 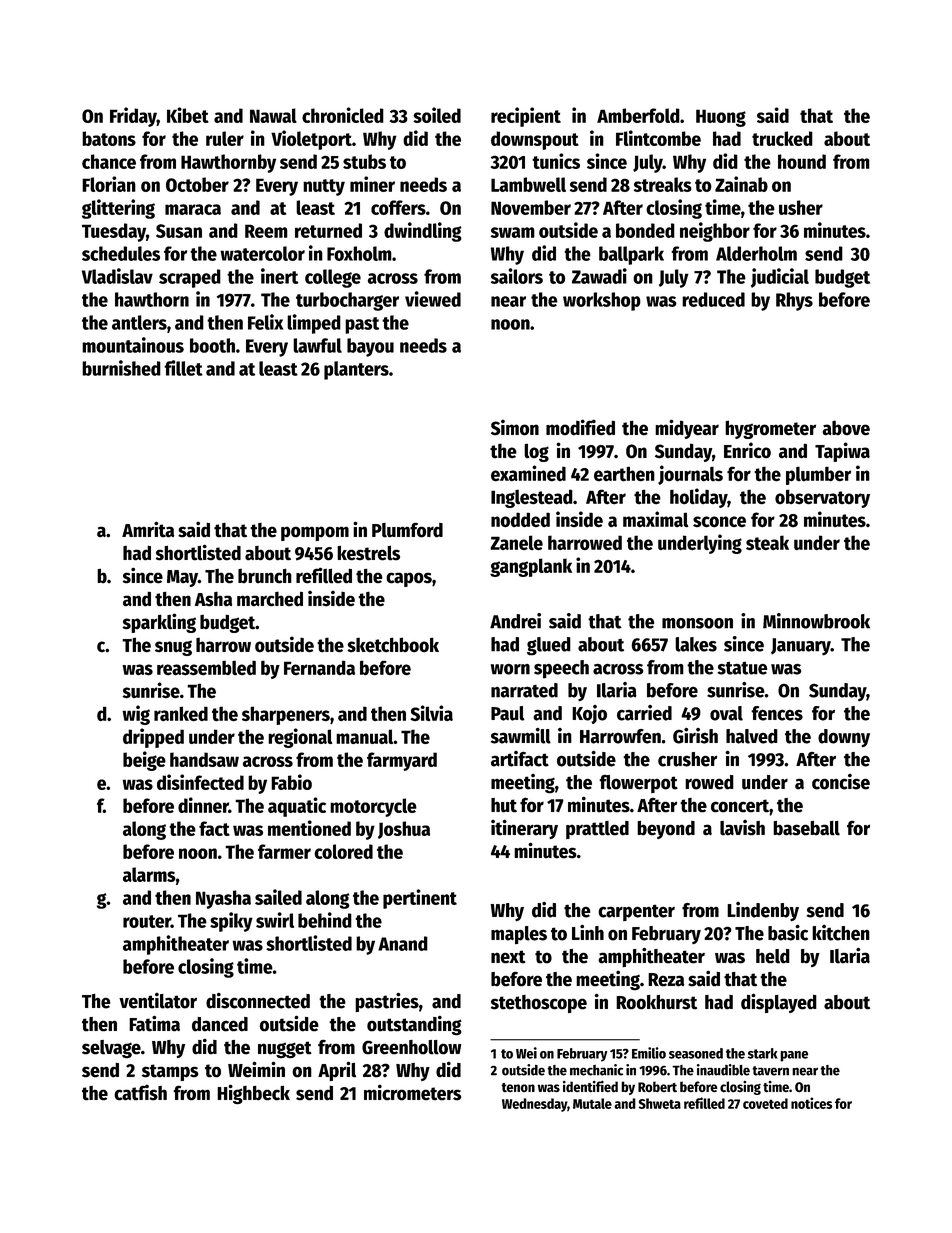 I want to click on wig, so click(x=136, y=715).
